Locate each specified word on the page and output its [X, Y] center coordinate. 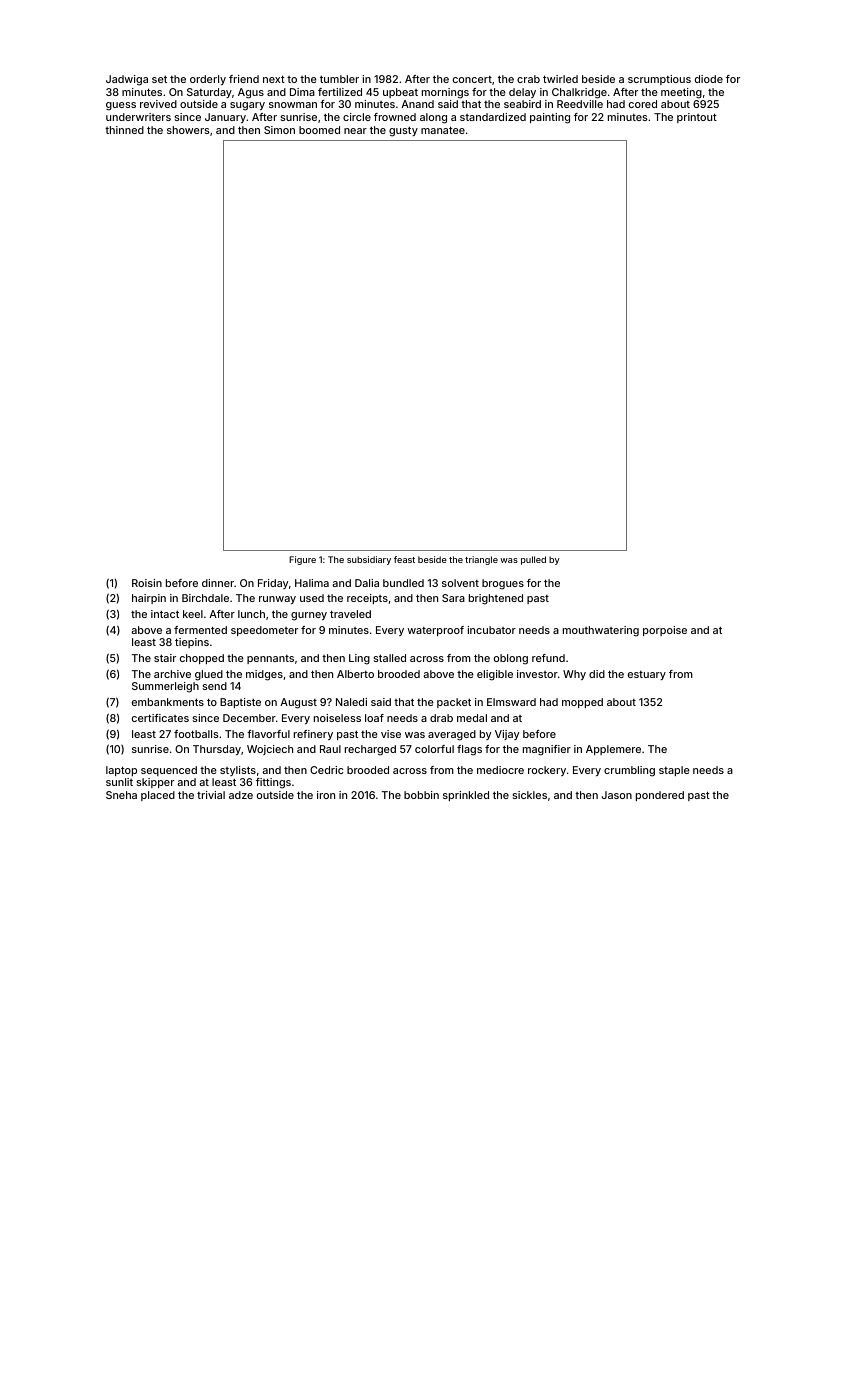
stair [165, 658]
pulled [533, 560]
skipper [155, 783]
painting [550, 118]
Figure [302, 560]
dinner [218, 583]
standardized [493, 117]
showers [188, 130]
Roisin [147, 583]
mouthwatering [601, 631]
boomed [319, 130]
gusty [403, 132]
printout [697, 118]
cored [643, 104]
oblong [511, 659]
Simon [279, 130]
